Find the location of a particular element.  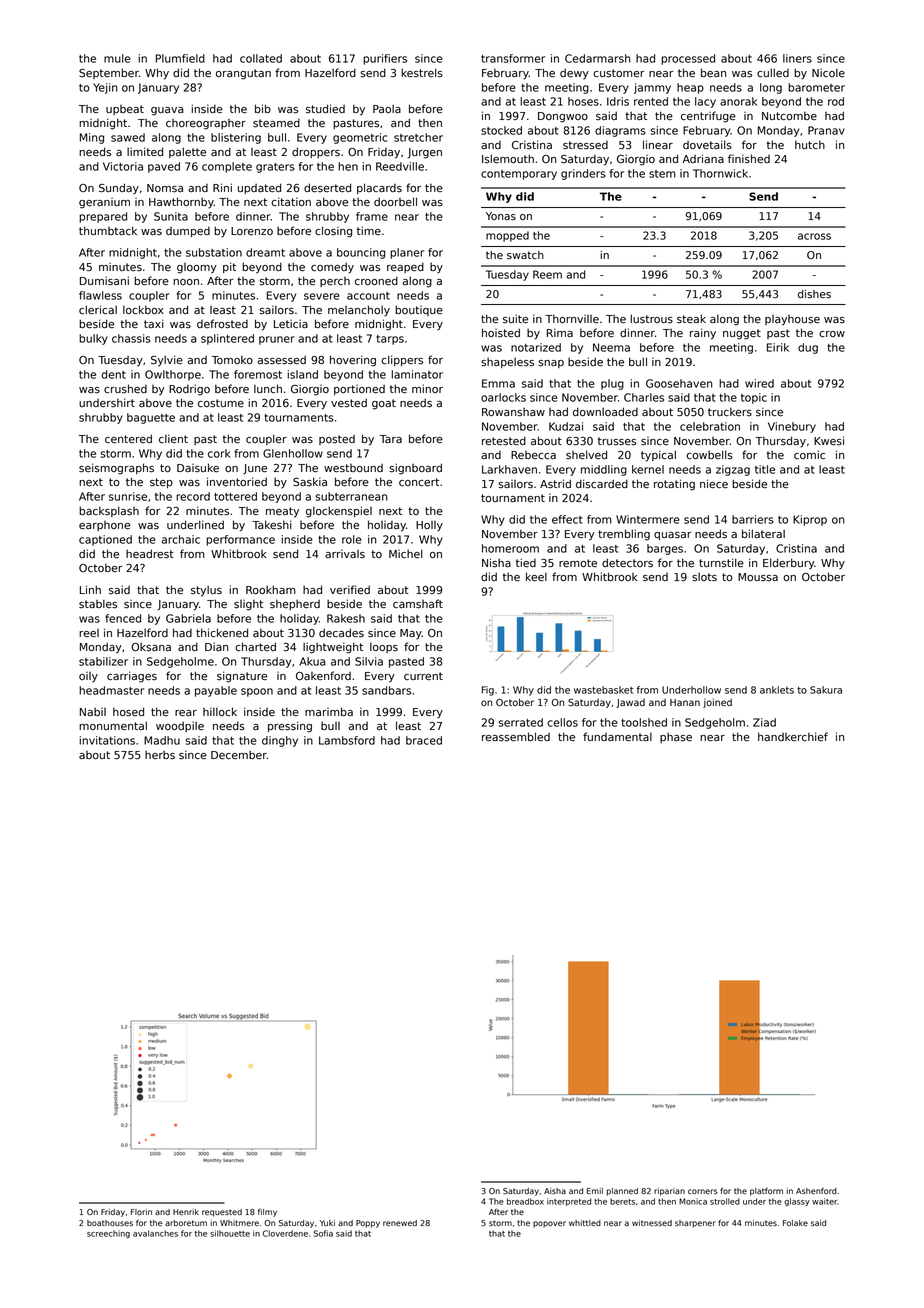

Poppy is located at coordinates (368, 1224).
